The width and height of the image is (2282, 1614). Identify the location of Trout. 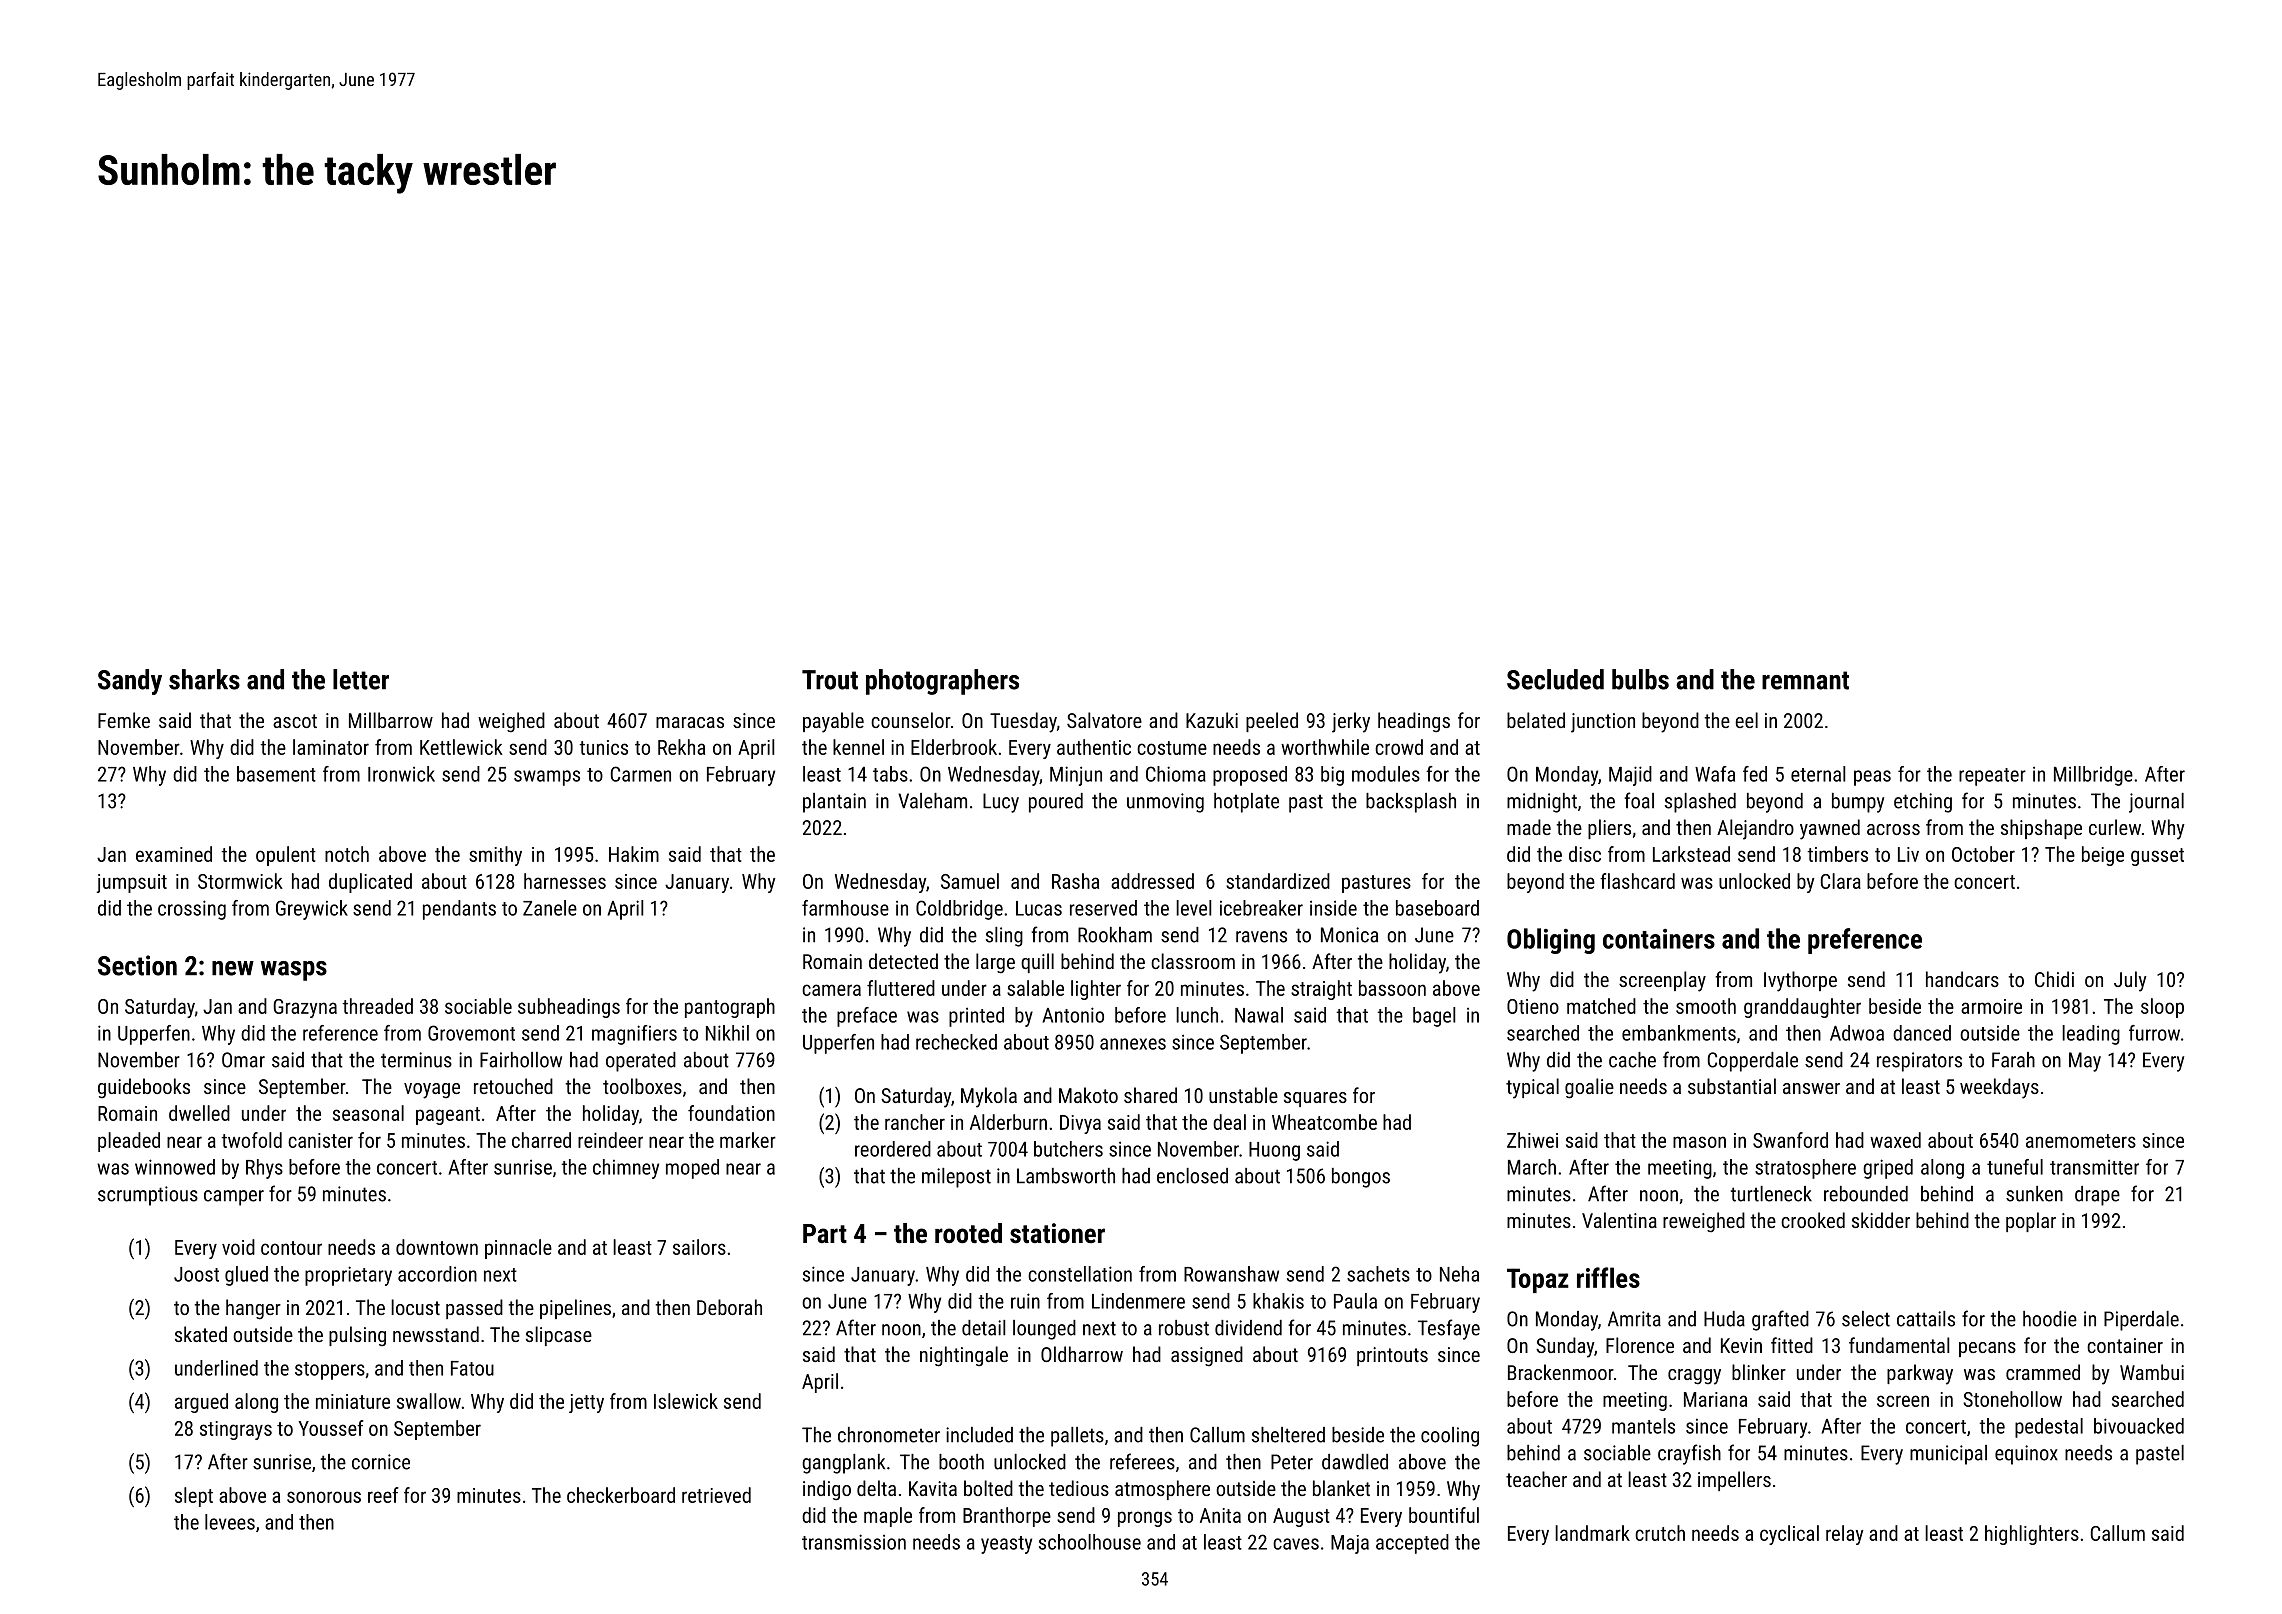
(830, 680).
